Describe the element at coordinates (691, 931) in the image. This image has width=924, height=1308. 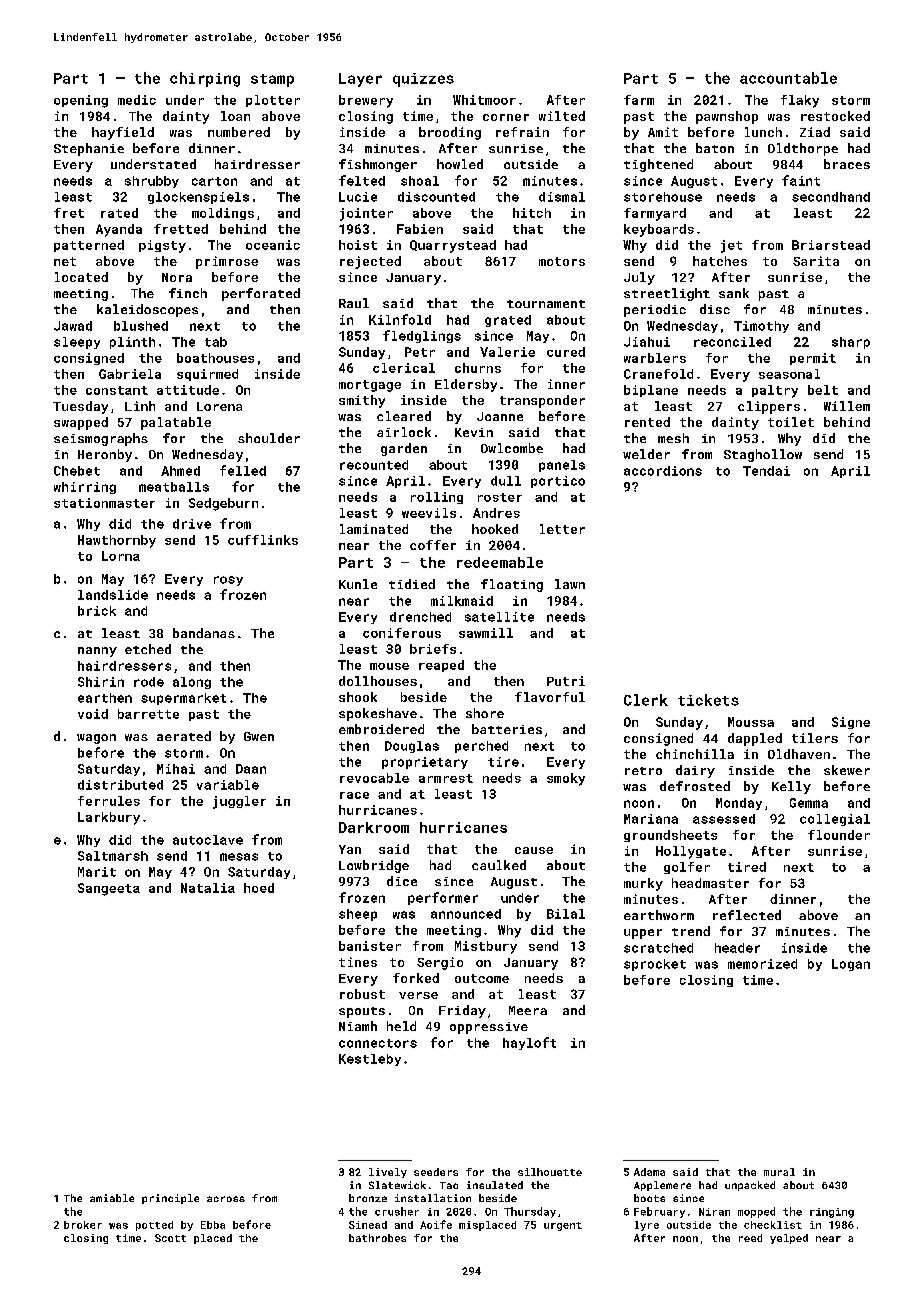
I see `trend` at that location.
